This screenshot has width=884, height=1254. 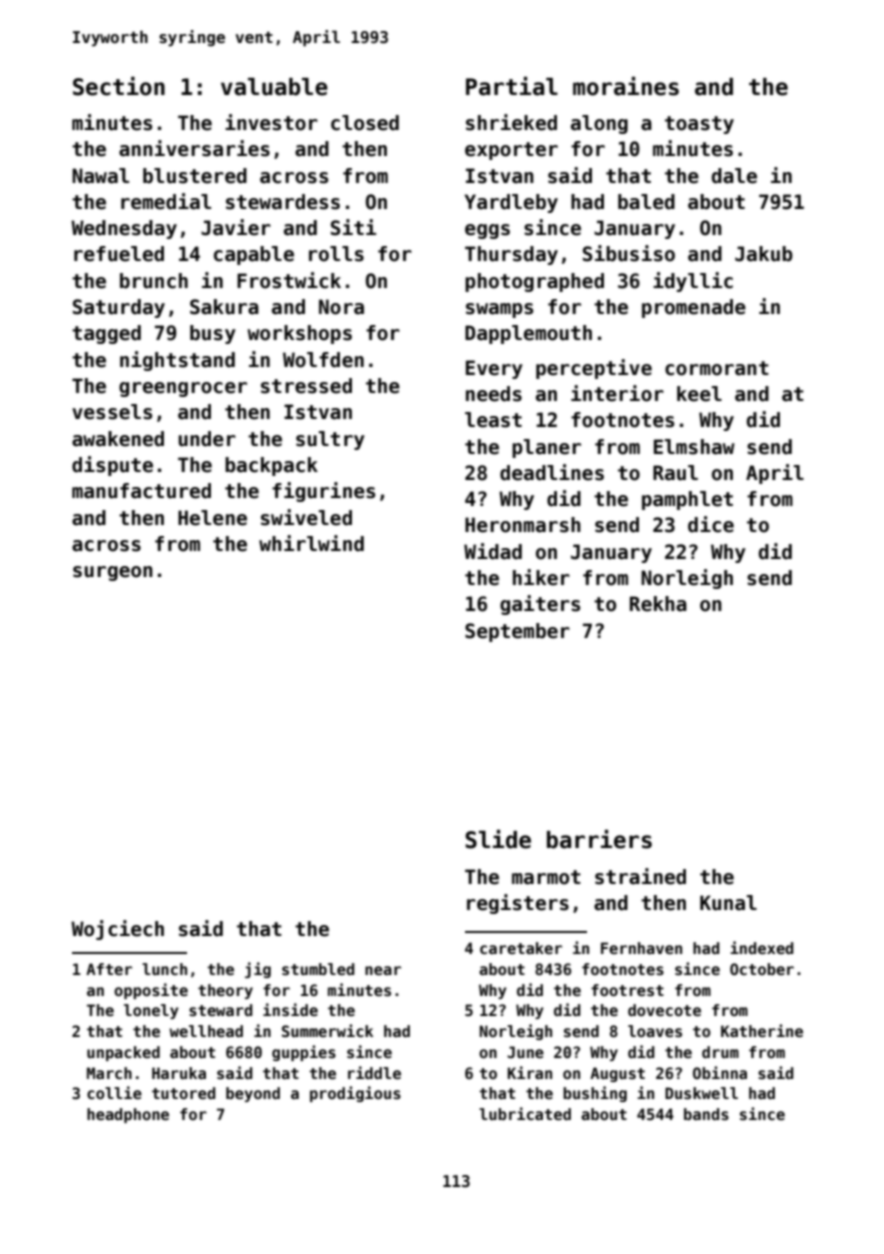 What do you see at coordinates (699, 125) in the screenshot?
I see `toasty` at bounding box center [699, 125].
